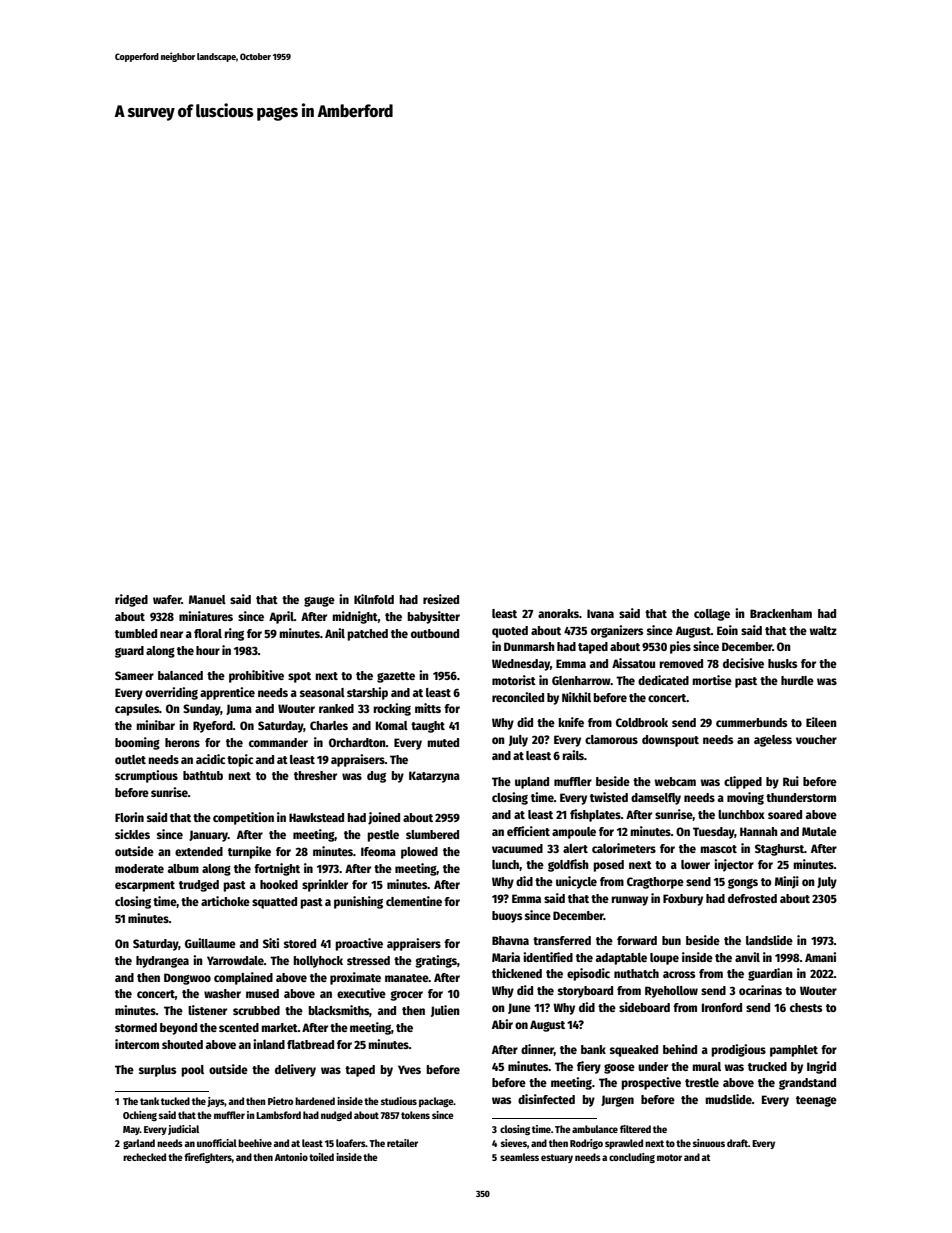  Describe the element at coordinates (210, 943) in the document. I see `Guillaume` at that location.
